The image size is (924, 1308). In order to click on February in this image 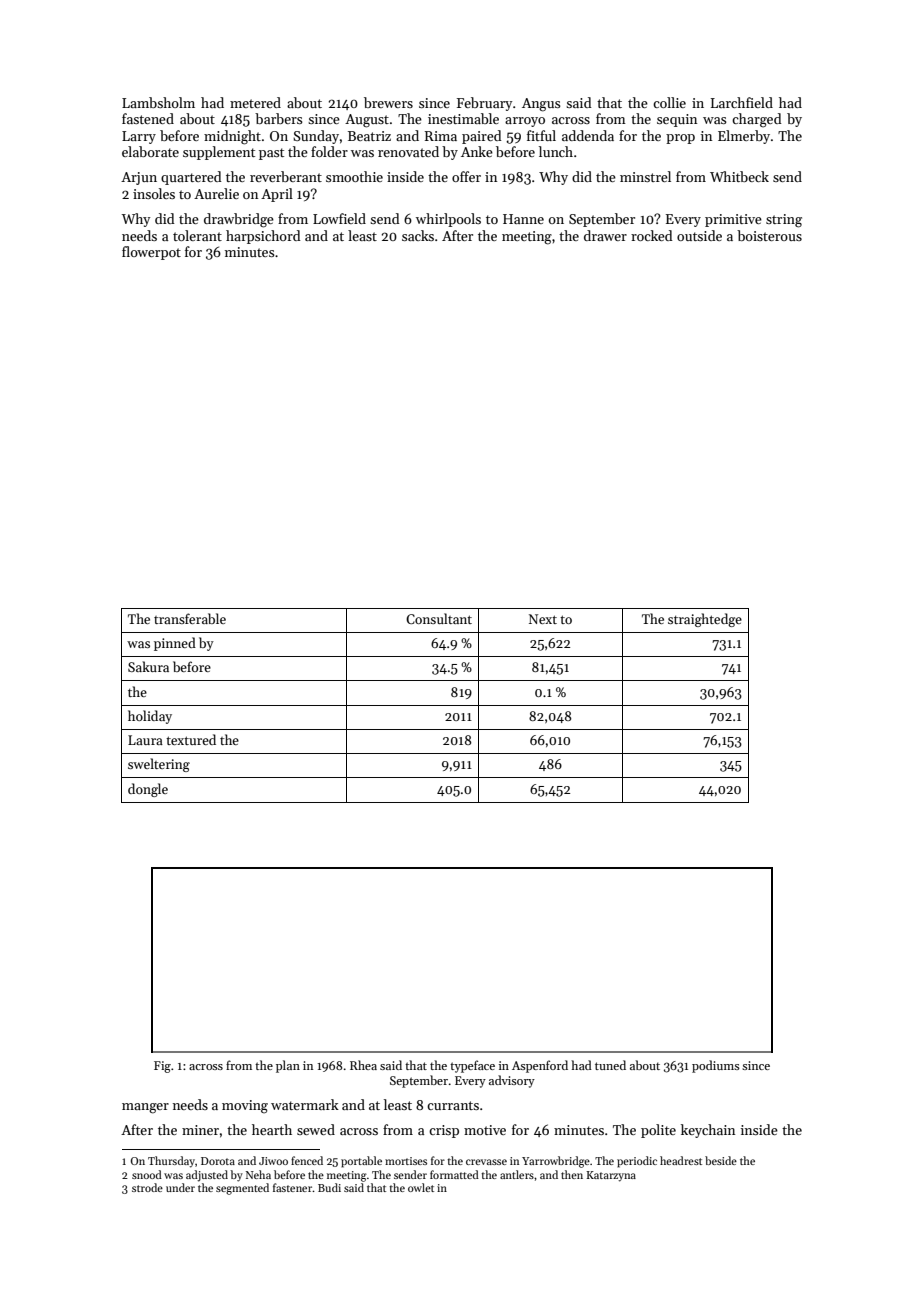, I will do `click(484, 104)`.
